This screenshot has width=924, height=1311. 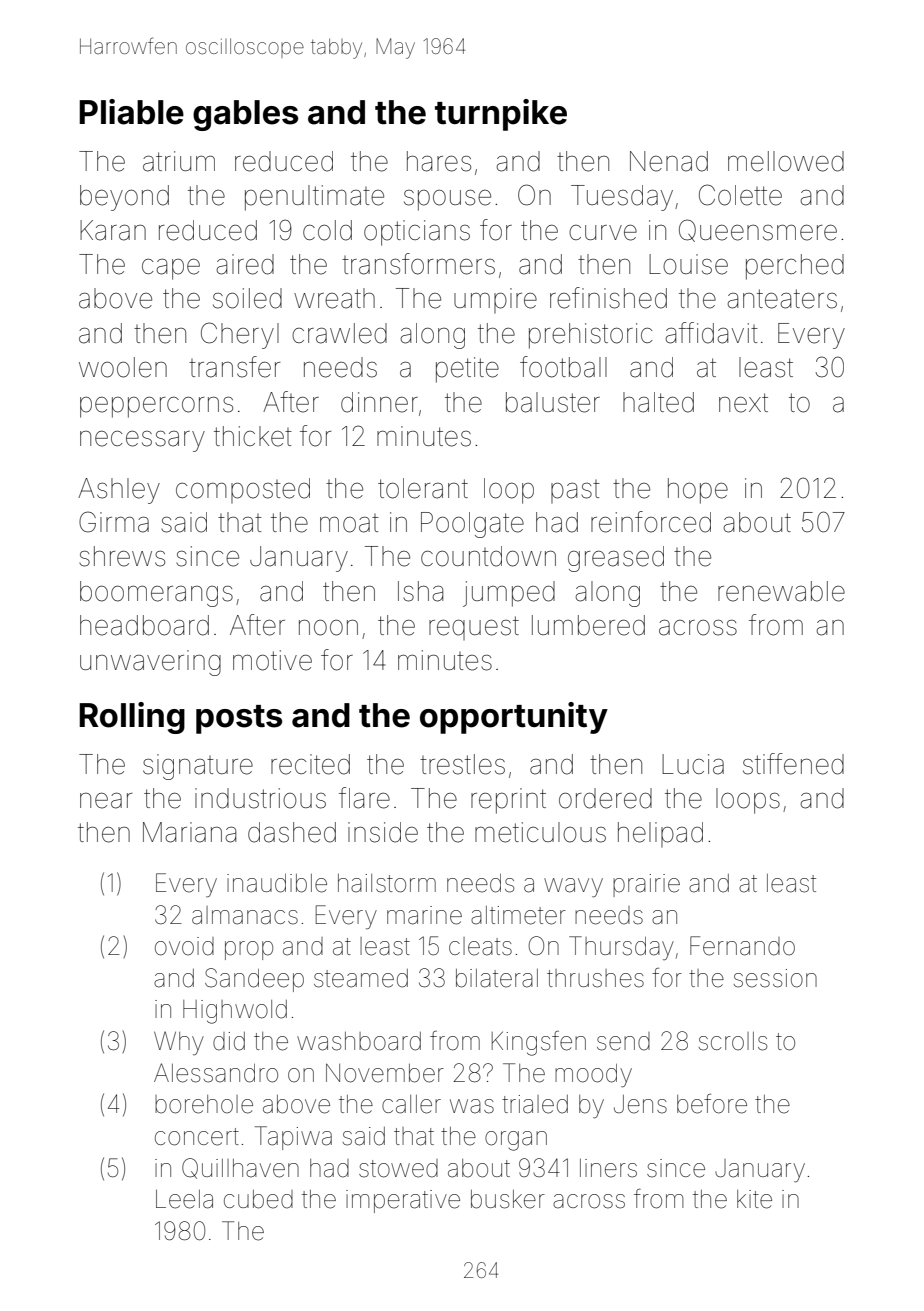 I want to click on kite, so click(x=754, y=1199).
